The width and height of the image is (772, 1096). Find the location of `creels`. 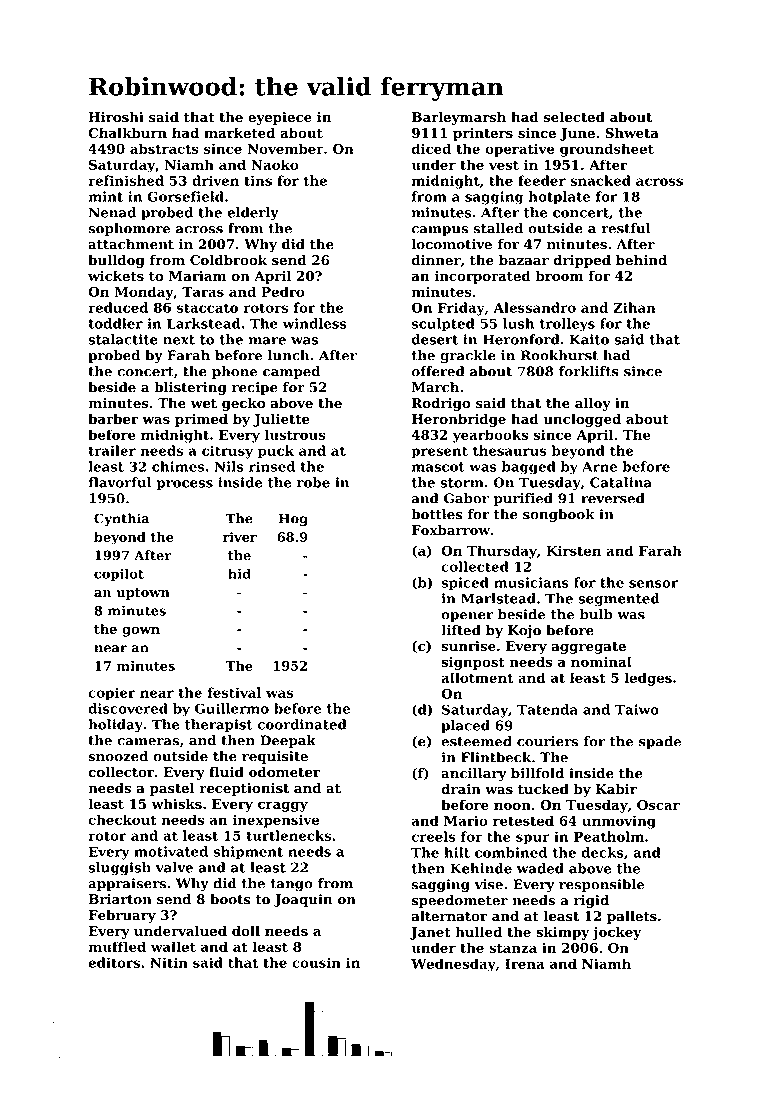

creels is located at coordinates (434, 836).
